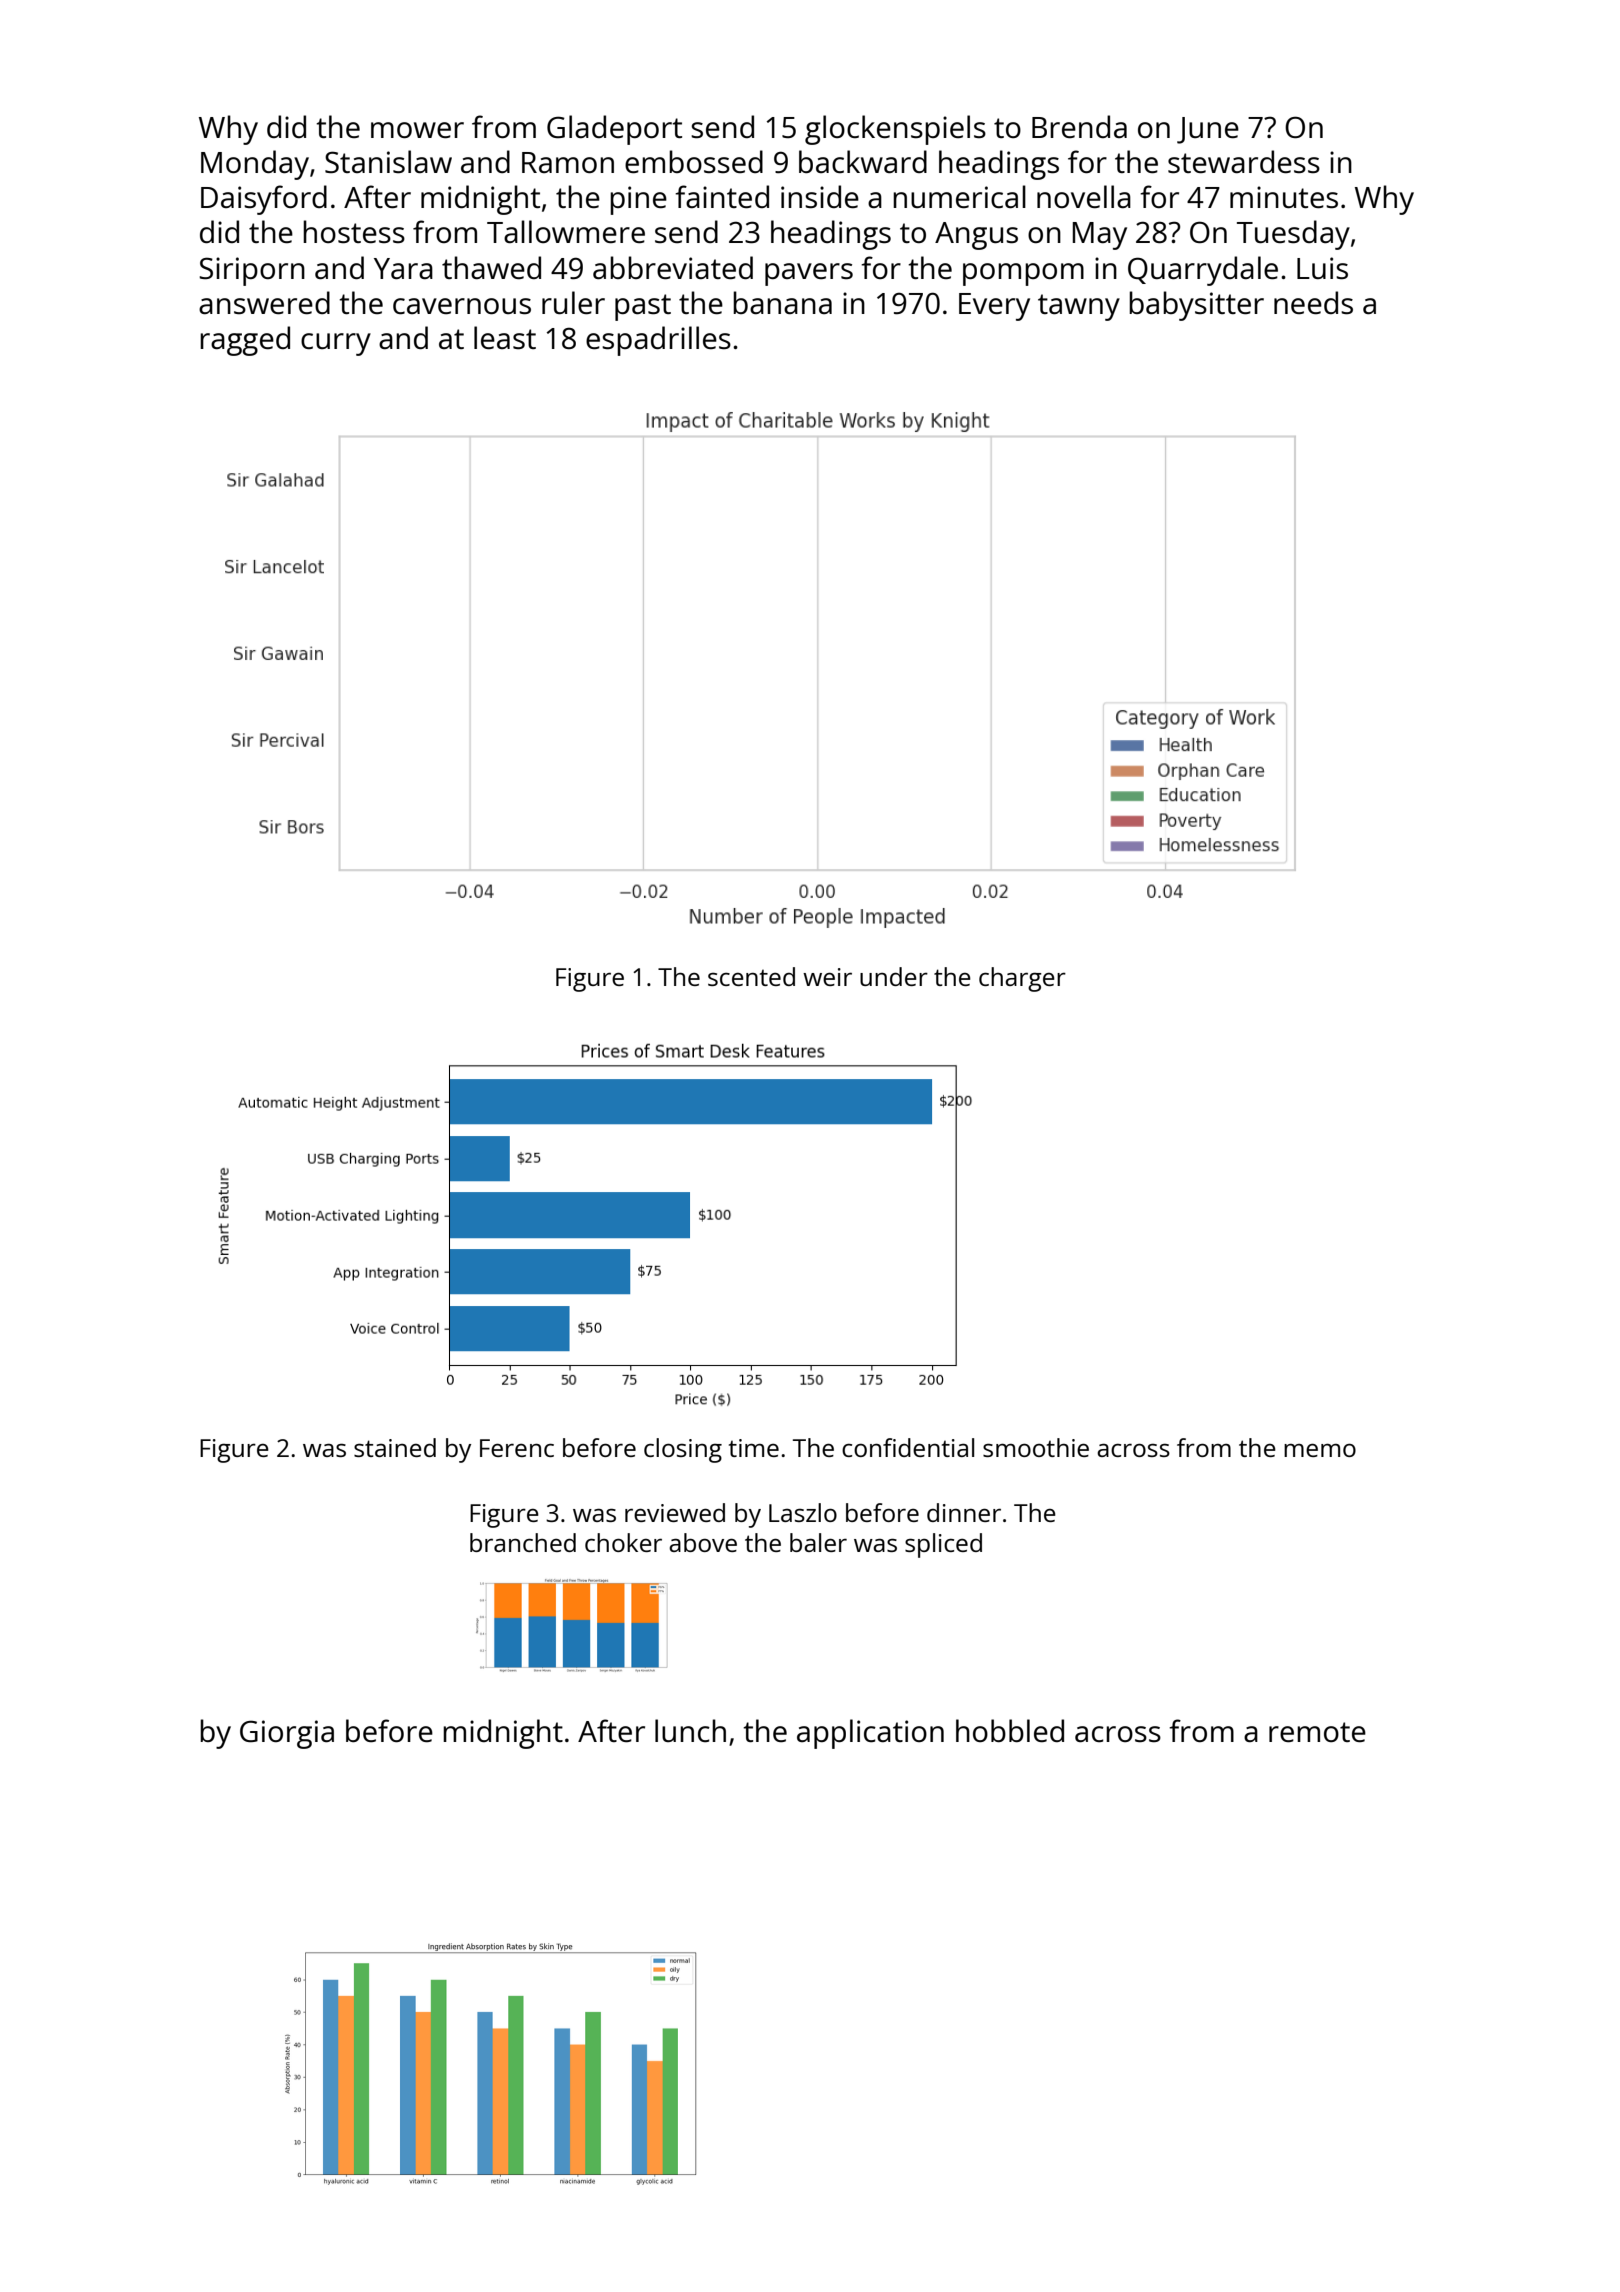 This page has width=1620, height=2292. Describe the element at coordinates (894, 976) in the page. I see `under` at that location.
